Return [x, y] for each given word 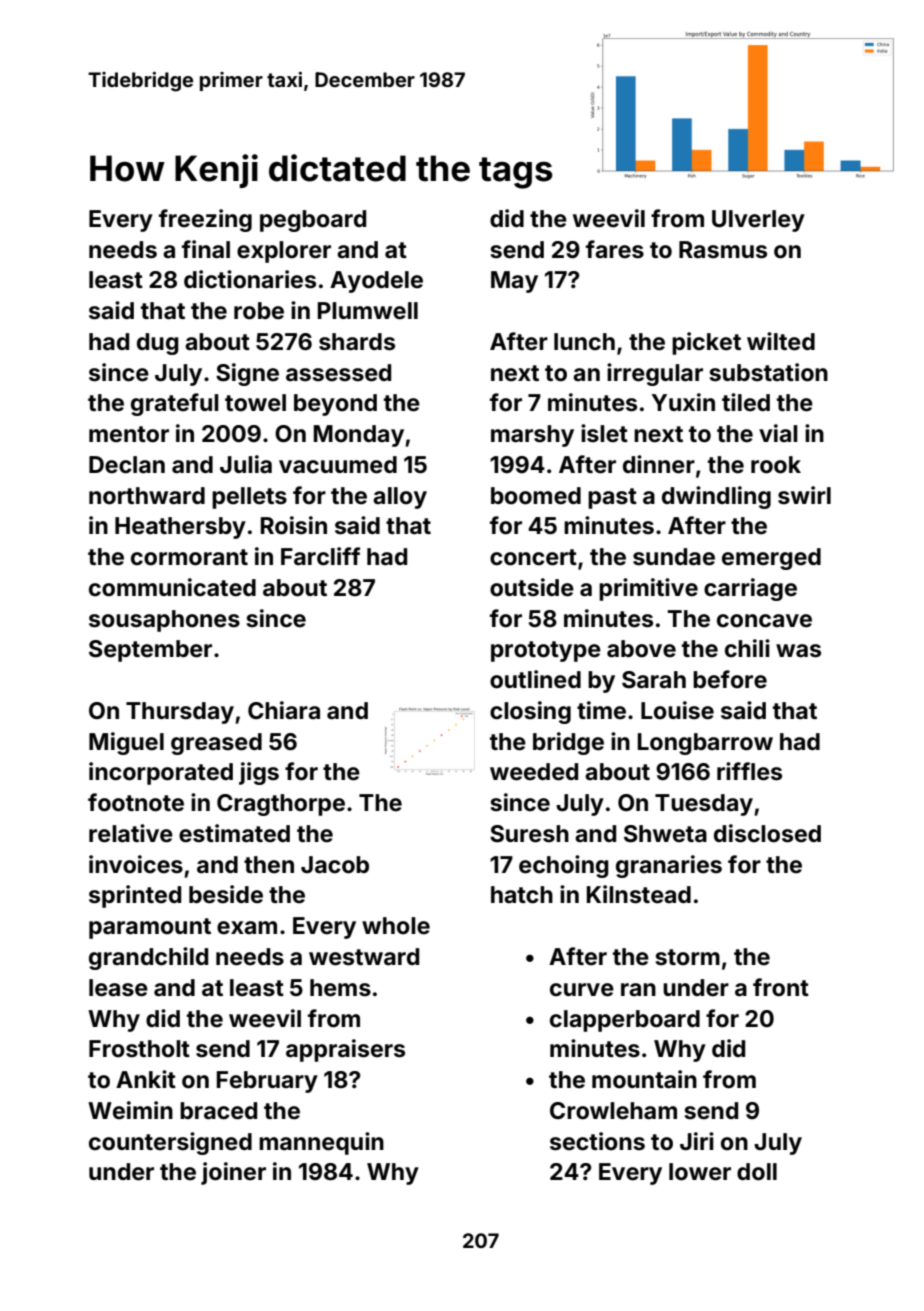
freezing [205, 220]
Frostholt [139, 1049]
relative [131, 833]
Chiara [284, 710]
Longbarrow [705, 744]
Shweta [665, 834]
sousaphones [164, 621]
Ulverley [758, 221]
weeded [534, 772]
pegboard [313, 221]
